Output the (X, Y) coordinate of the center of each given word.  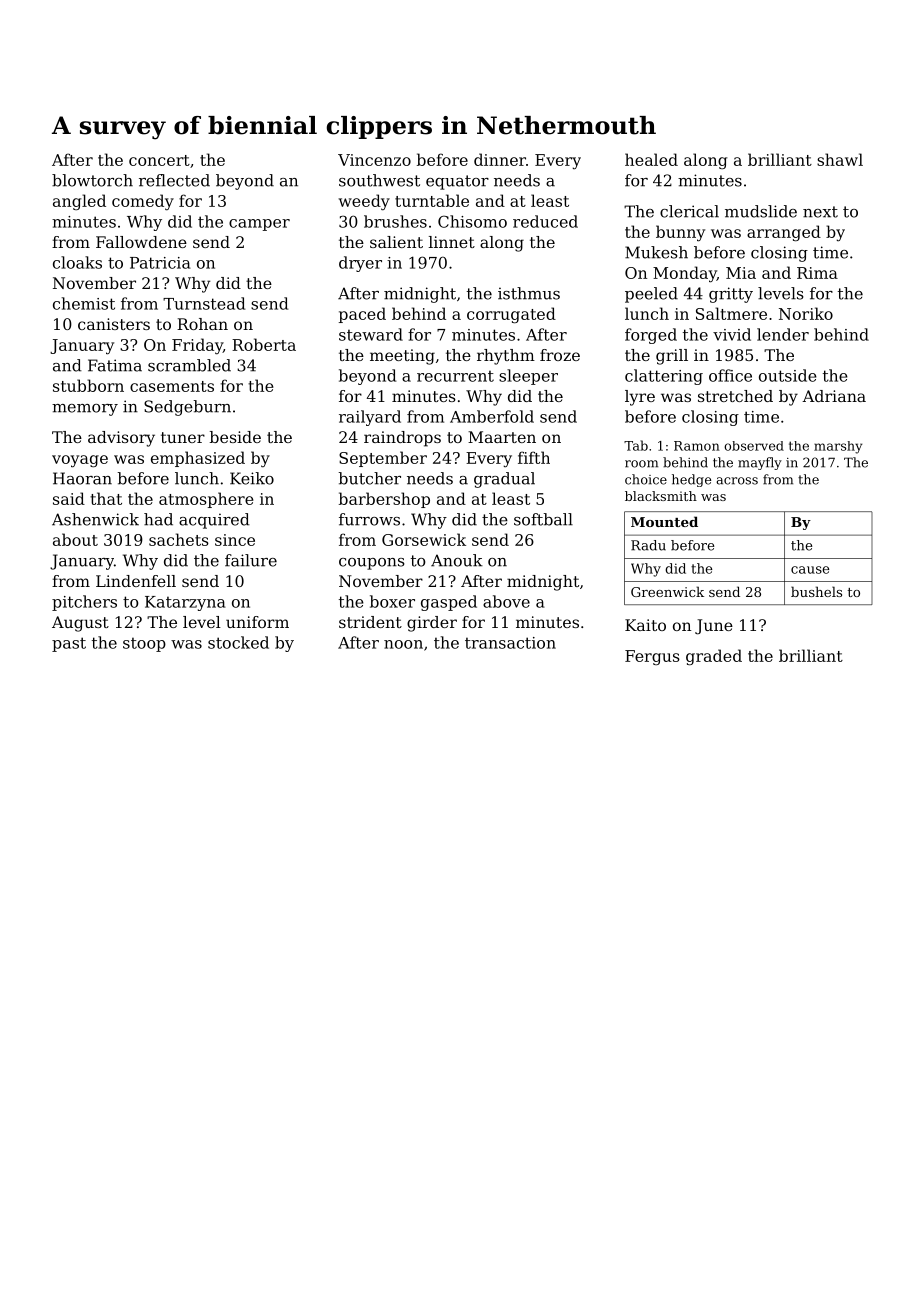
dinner (500, 159)
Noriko (806, 313)
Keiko (252, 478)
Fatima (115, 365)
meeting (402, 357)
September (383, 459)
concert (159, 160)
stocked (238, 642)
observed (754, 446)
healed (651, 159)
